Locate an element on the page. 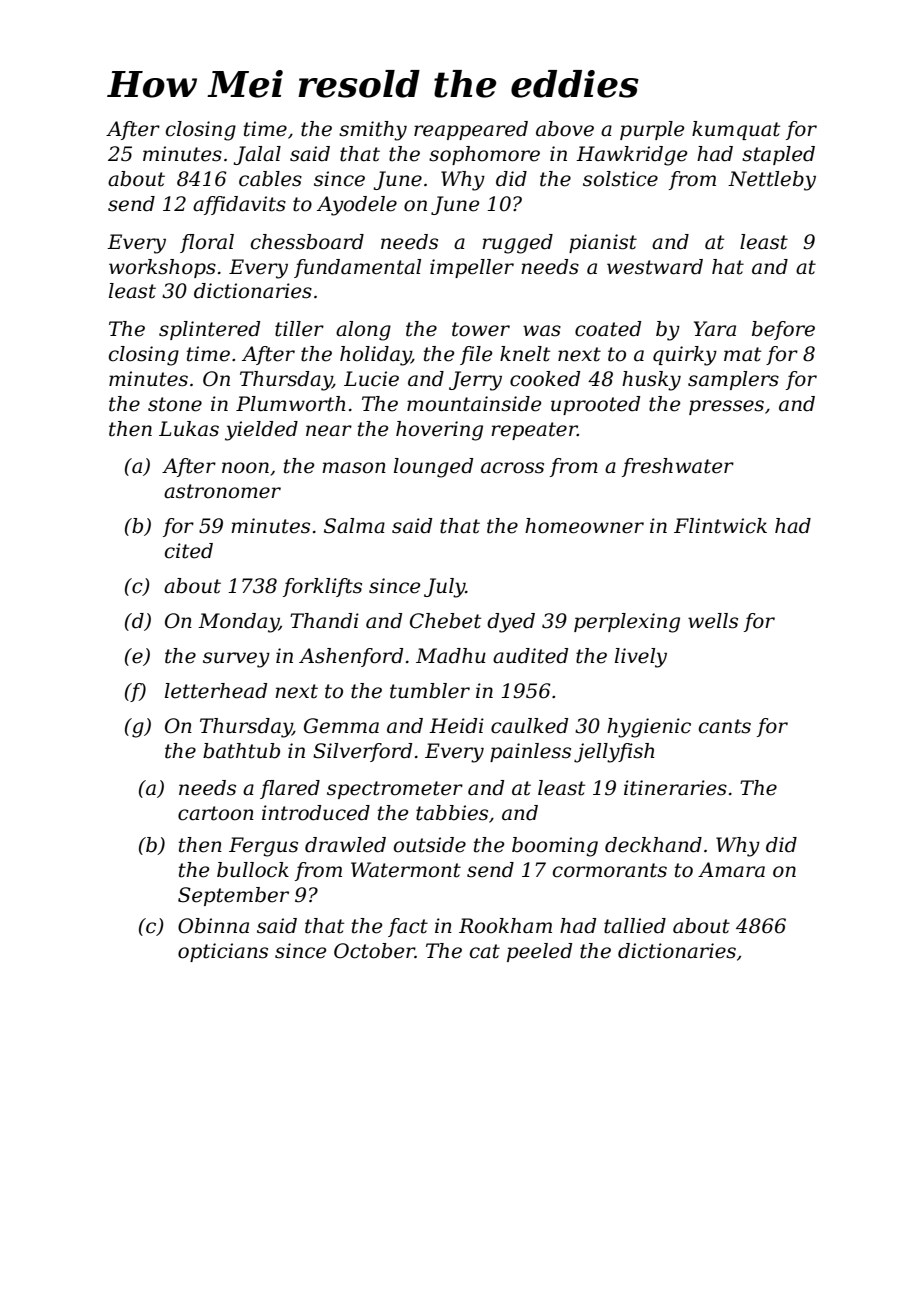  outside is located at coordinates (430, 845).
